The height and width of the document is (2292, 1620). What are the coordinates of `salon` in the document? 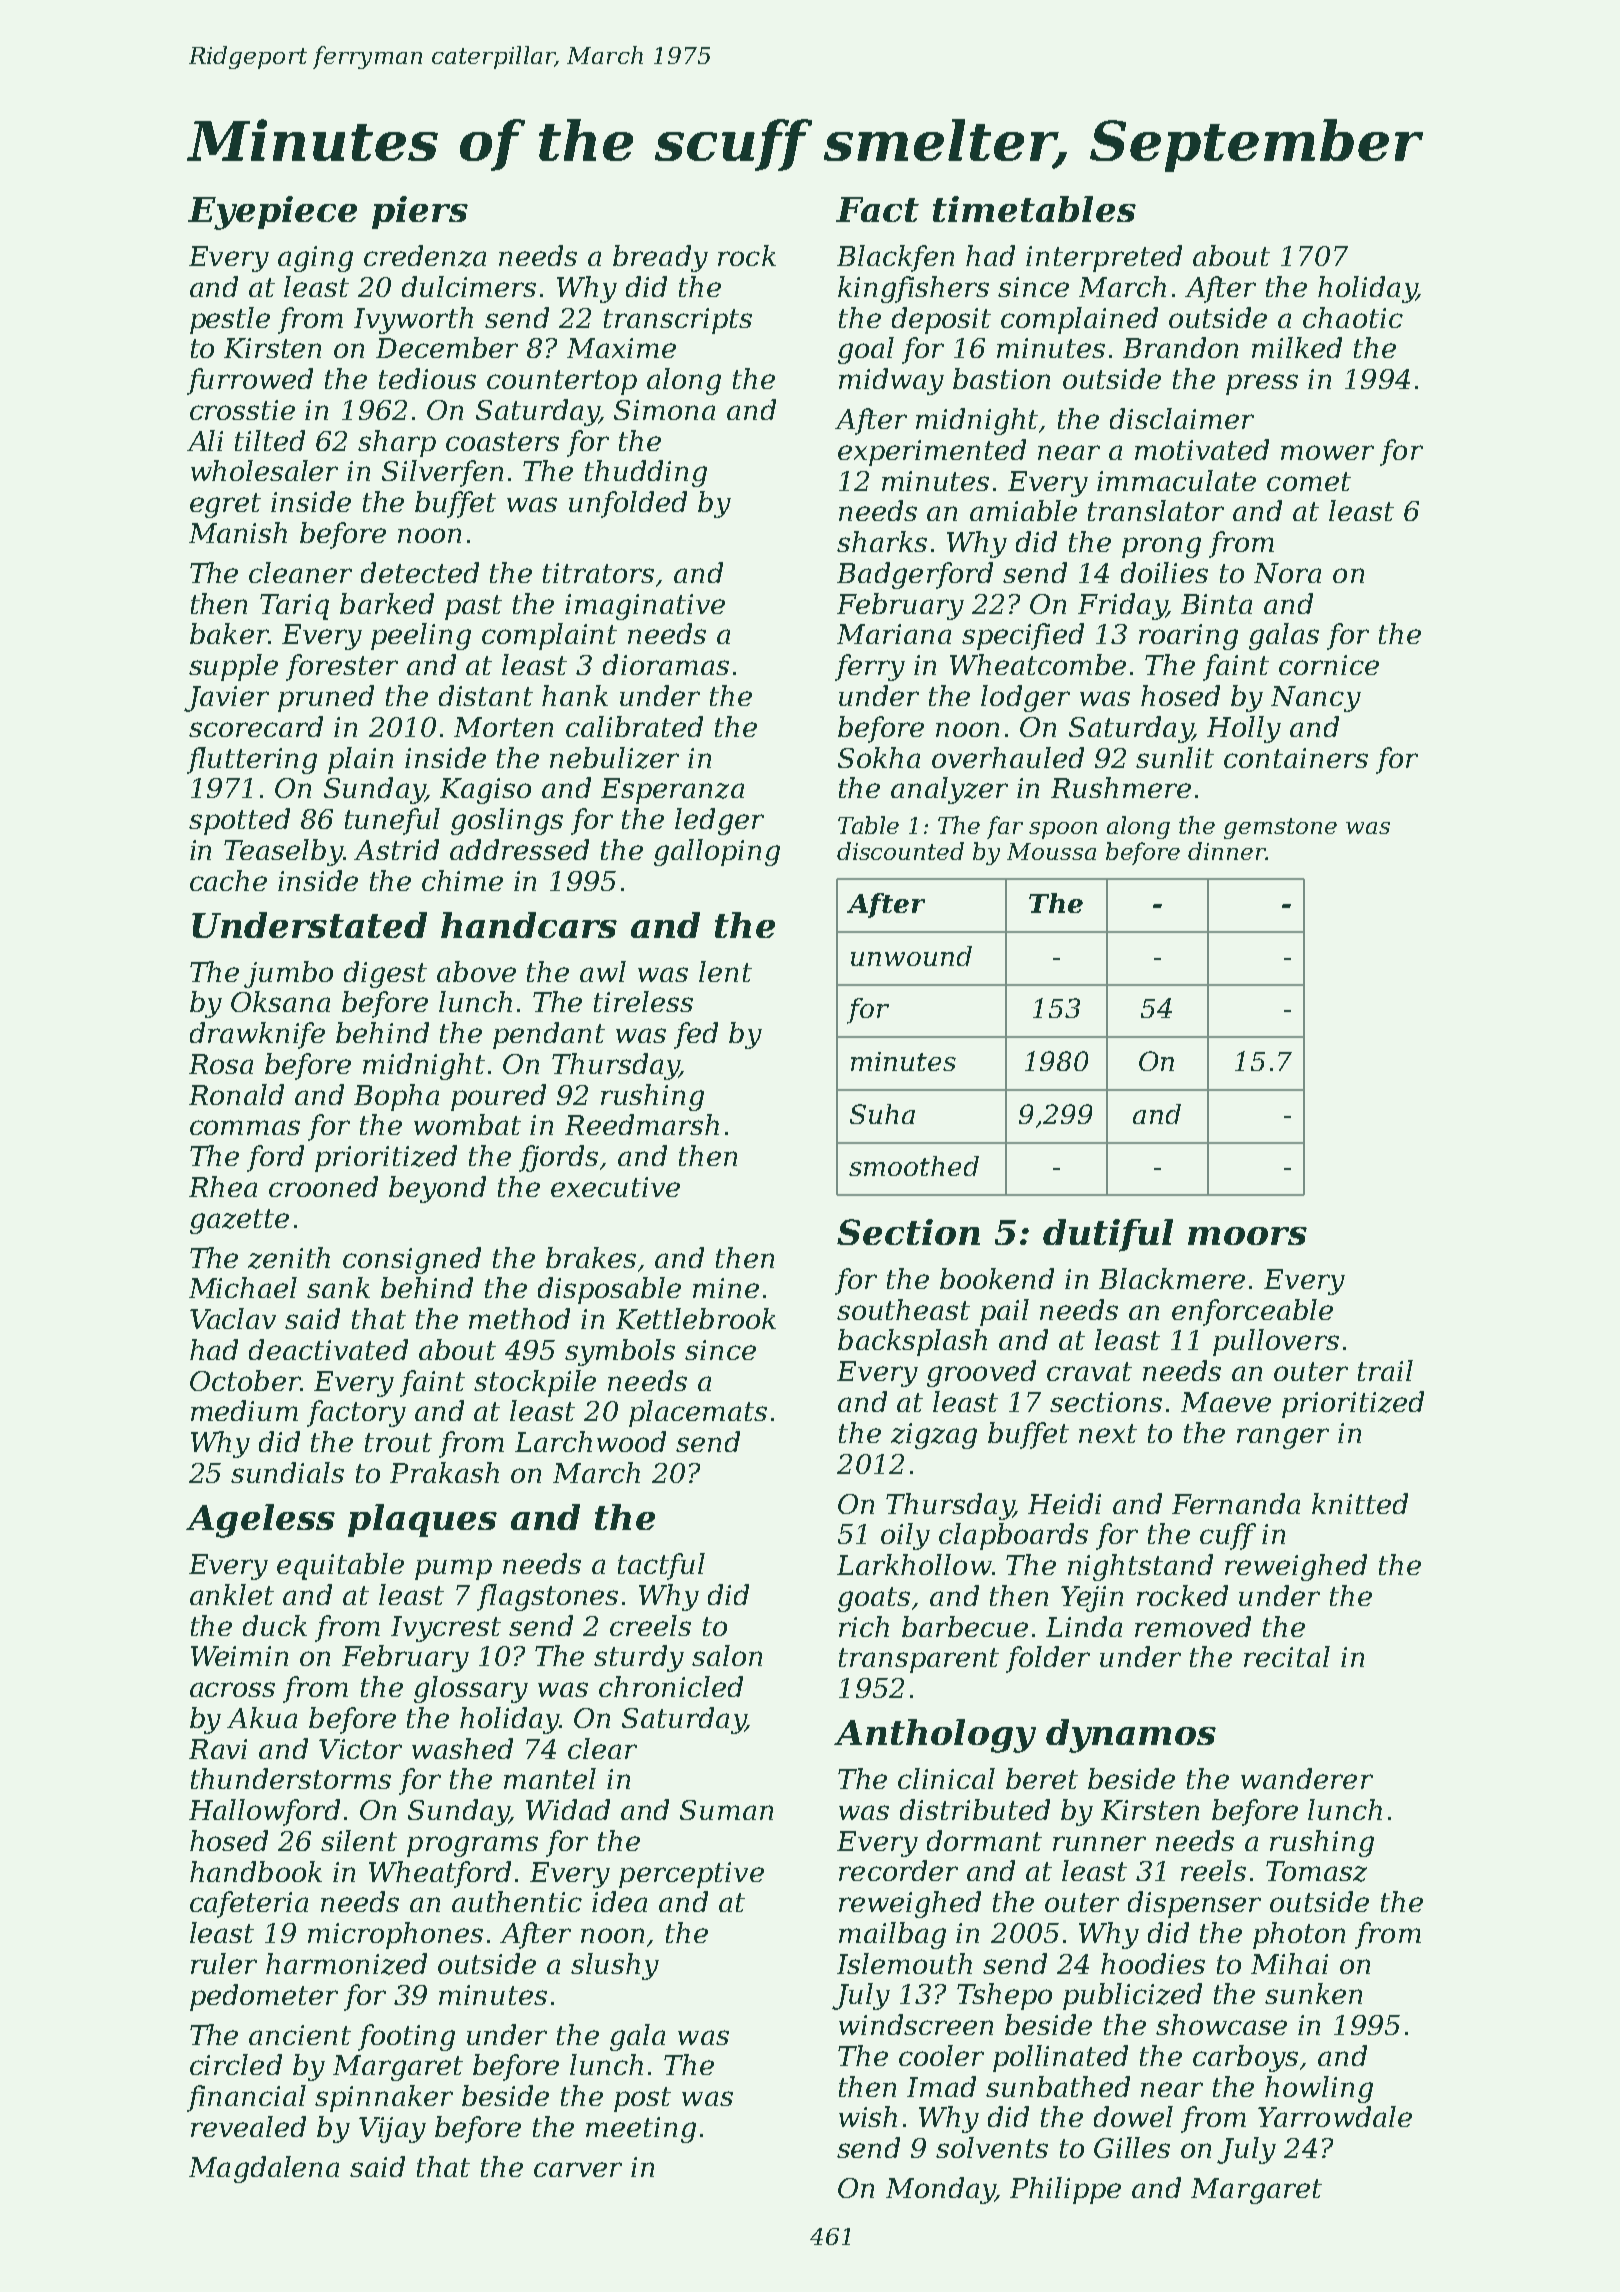 It's located at (727, 1655).
